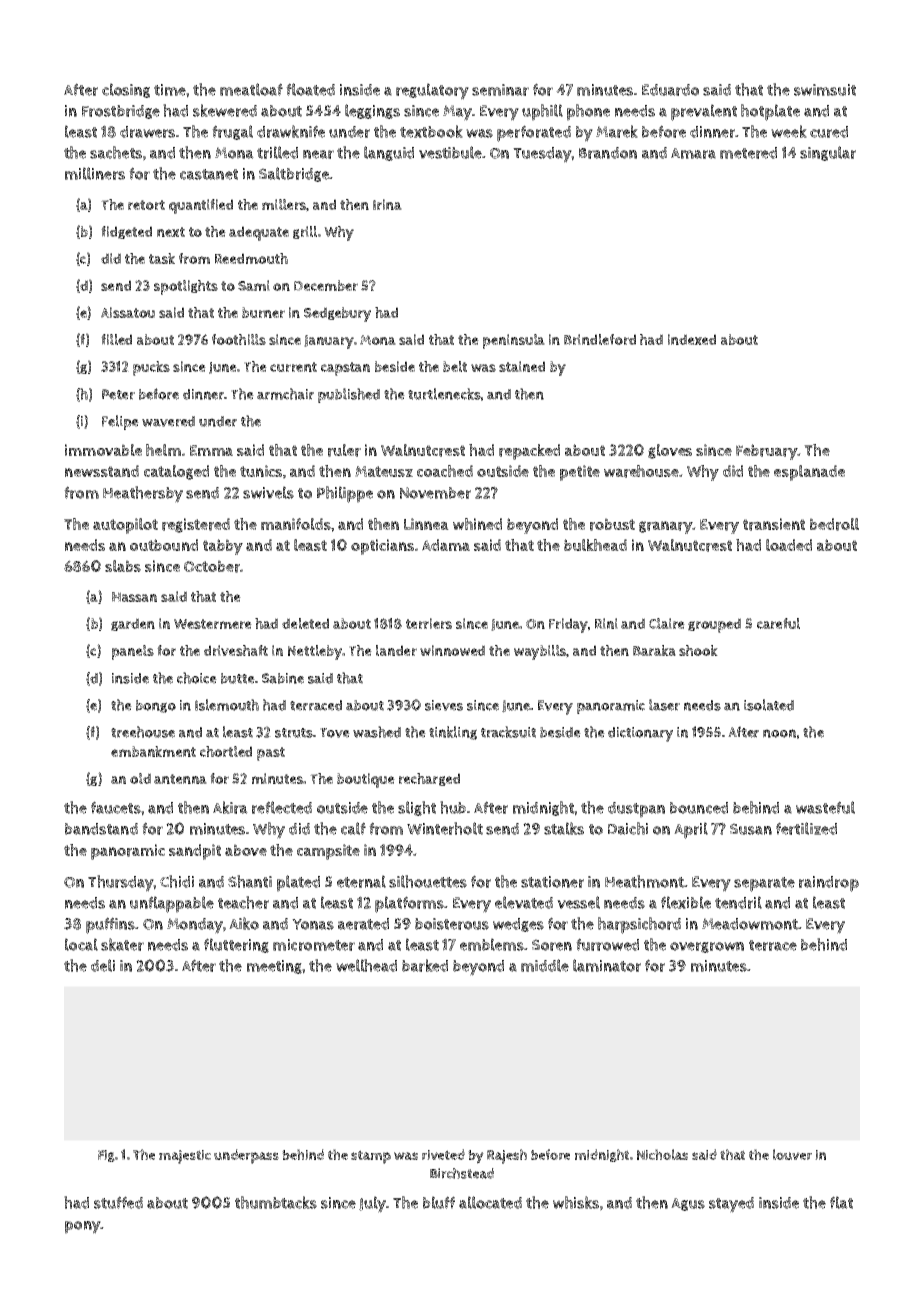 The width and height of the screenshot is (924, 1308). I want to click on deli, so click(103, 965).
